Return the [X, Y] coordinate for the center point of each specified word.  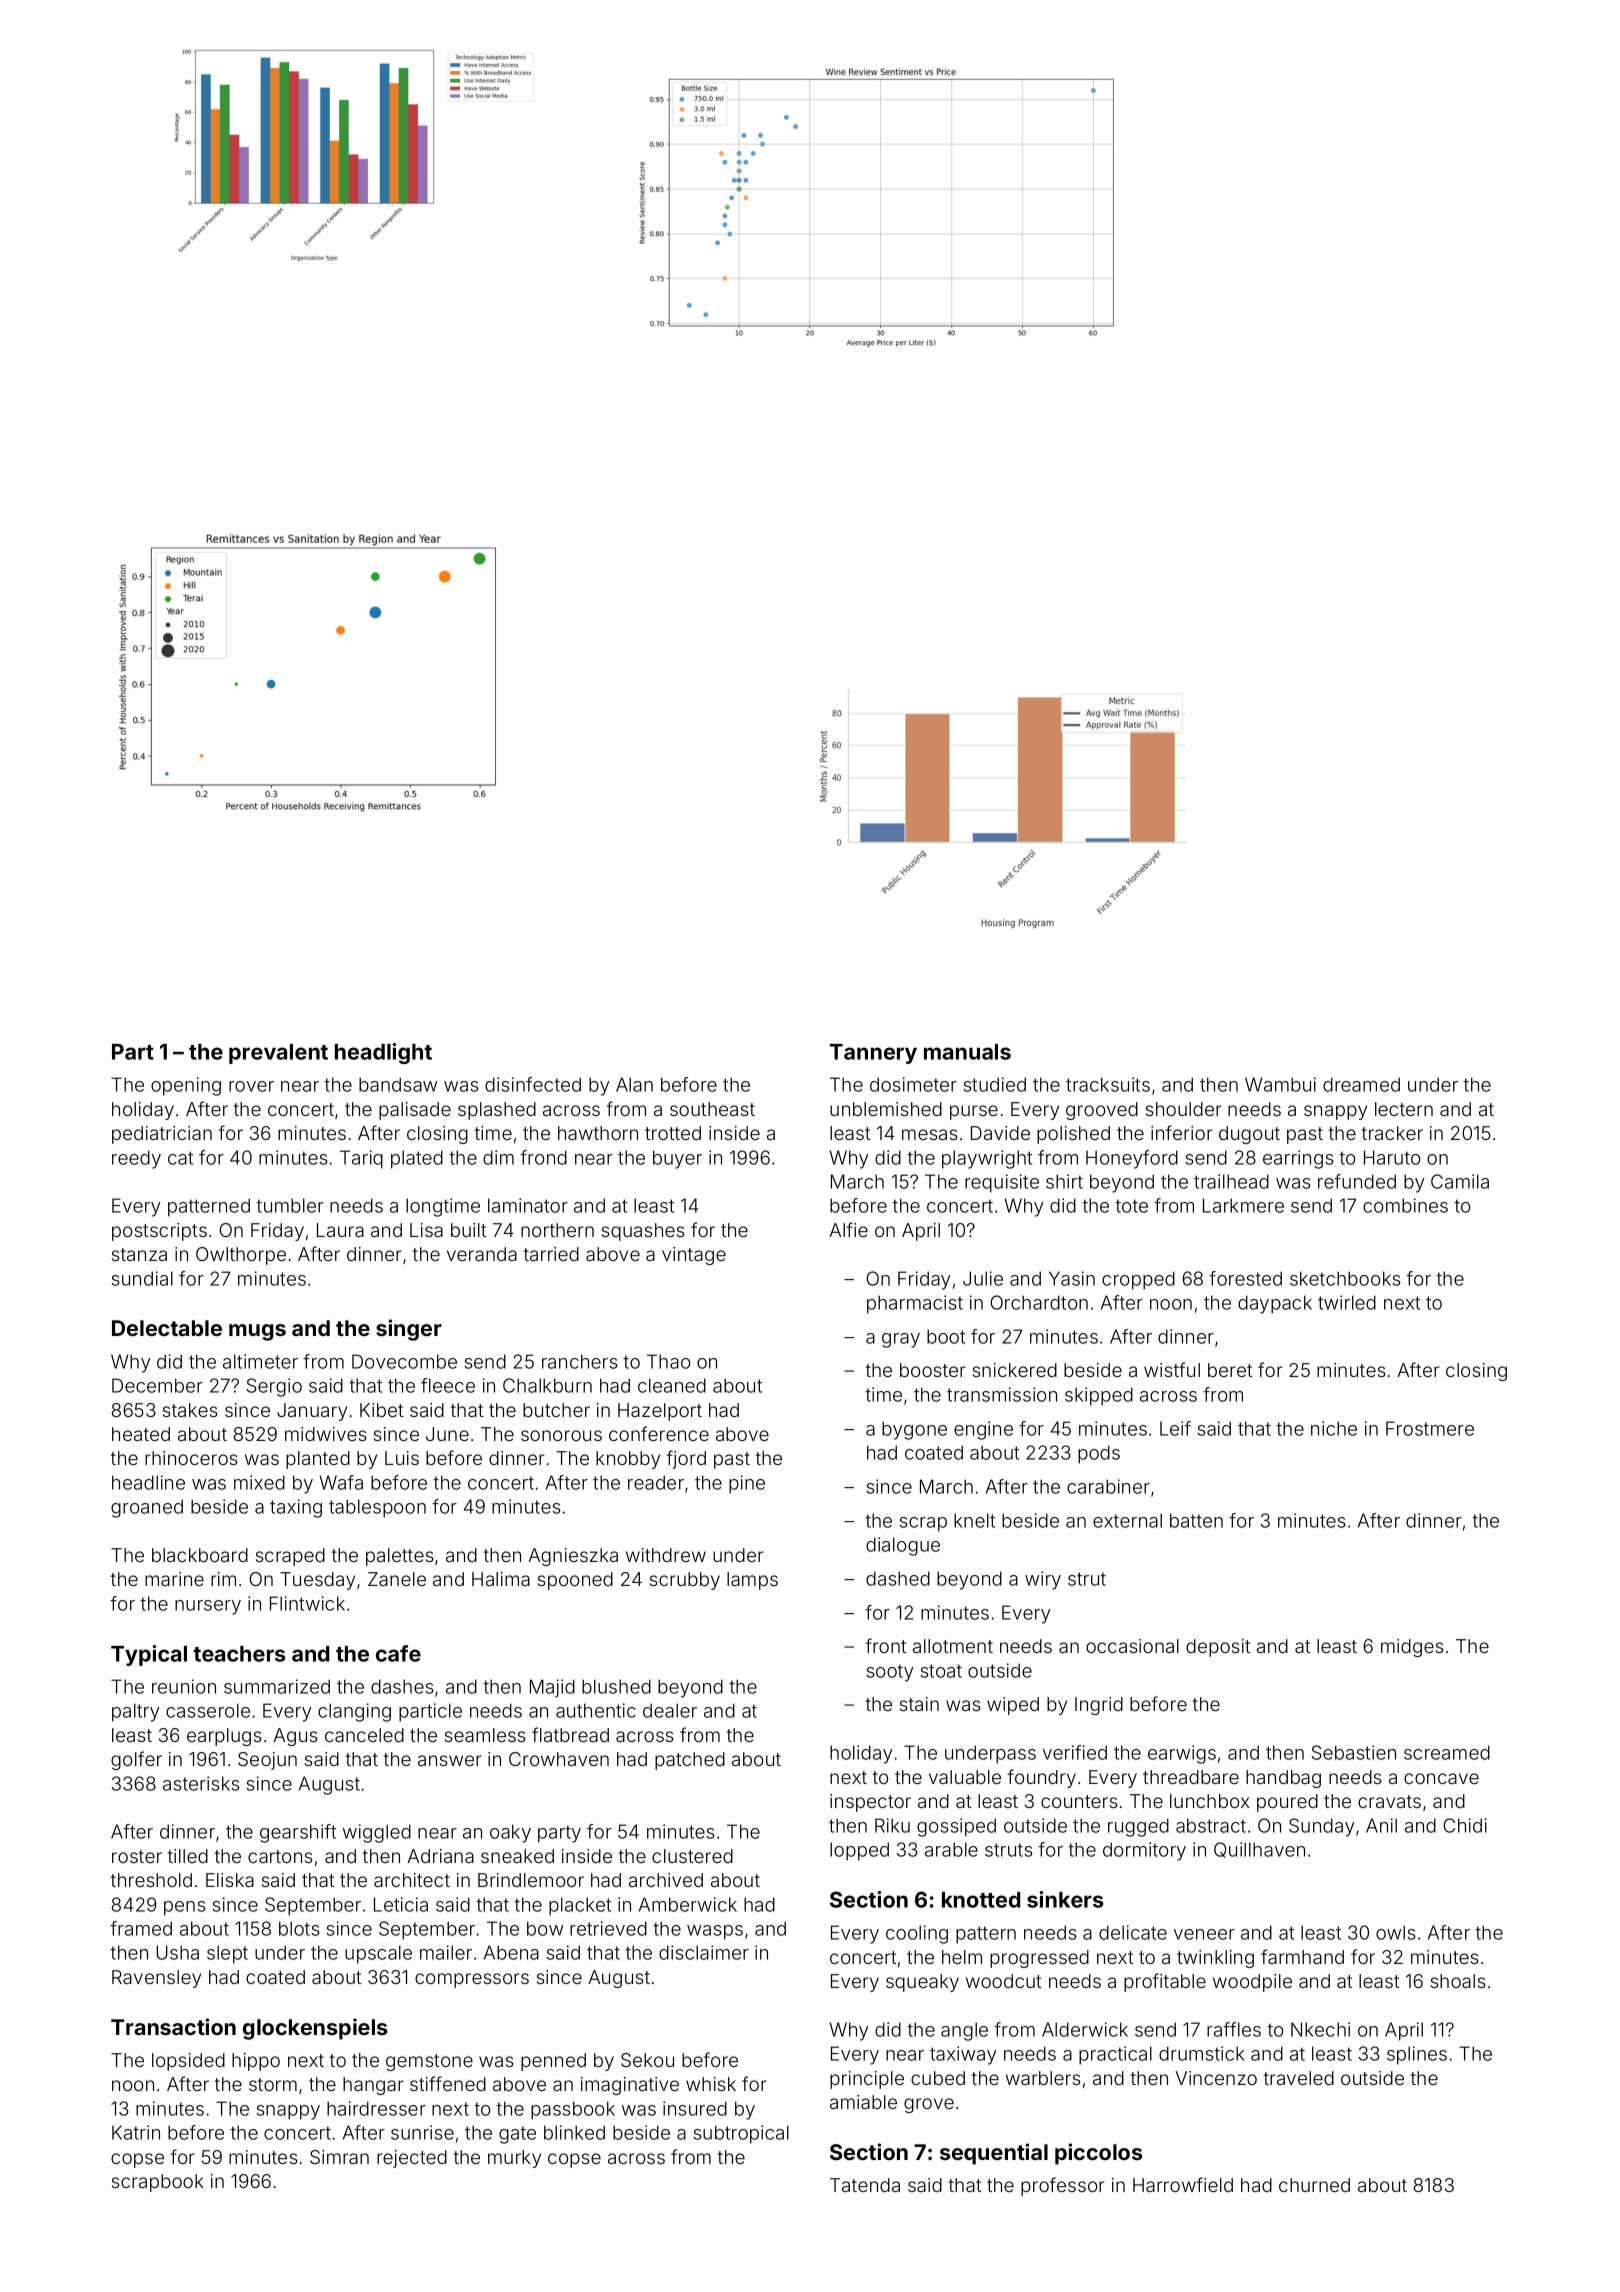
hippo [256, 2062]
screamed [1447, 1752]
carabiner [1108, 1486]
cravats [1389, 1801]
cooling [917, 1934]
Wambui [1280, 1084]
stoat [941, 1671]
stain [919, 1704]
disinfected [533, 1084]
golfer [136, 1760]
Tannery [873, 1054]
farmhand [1302, 1956]
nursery [208, 1607]
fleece [448, 1385]
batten [1196, 1520]
